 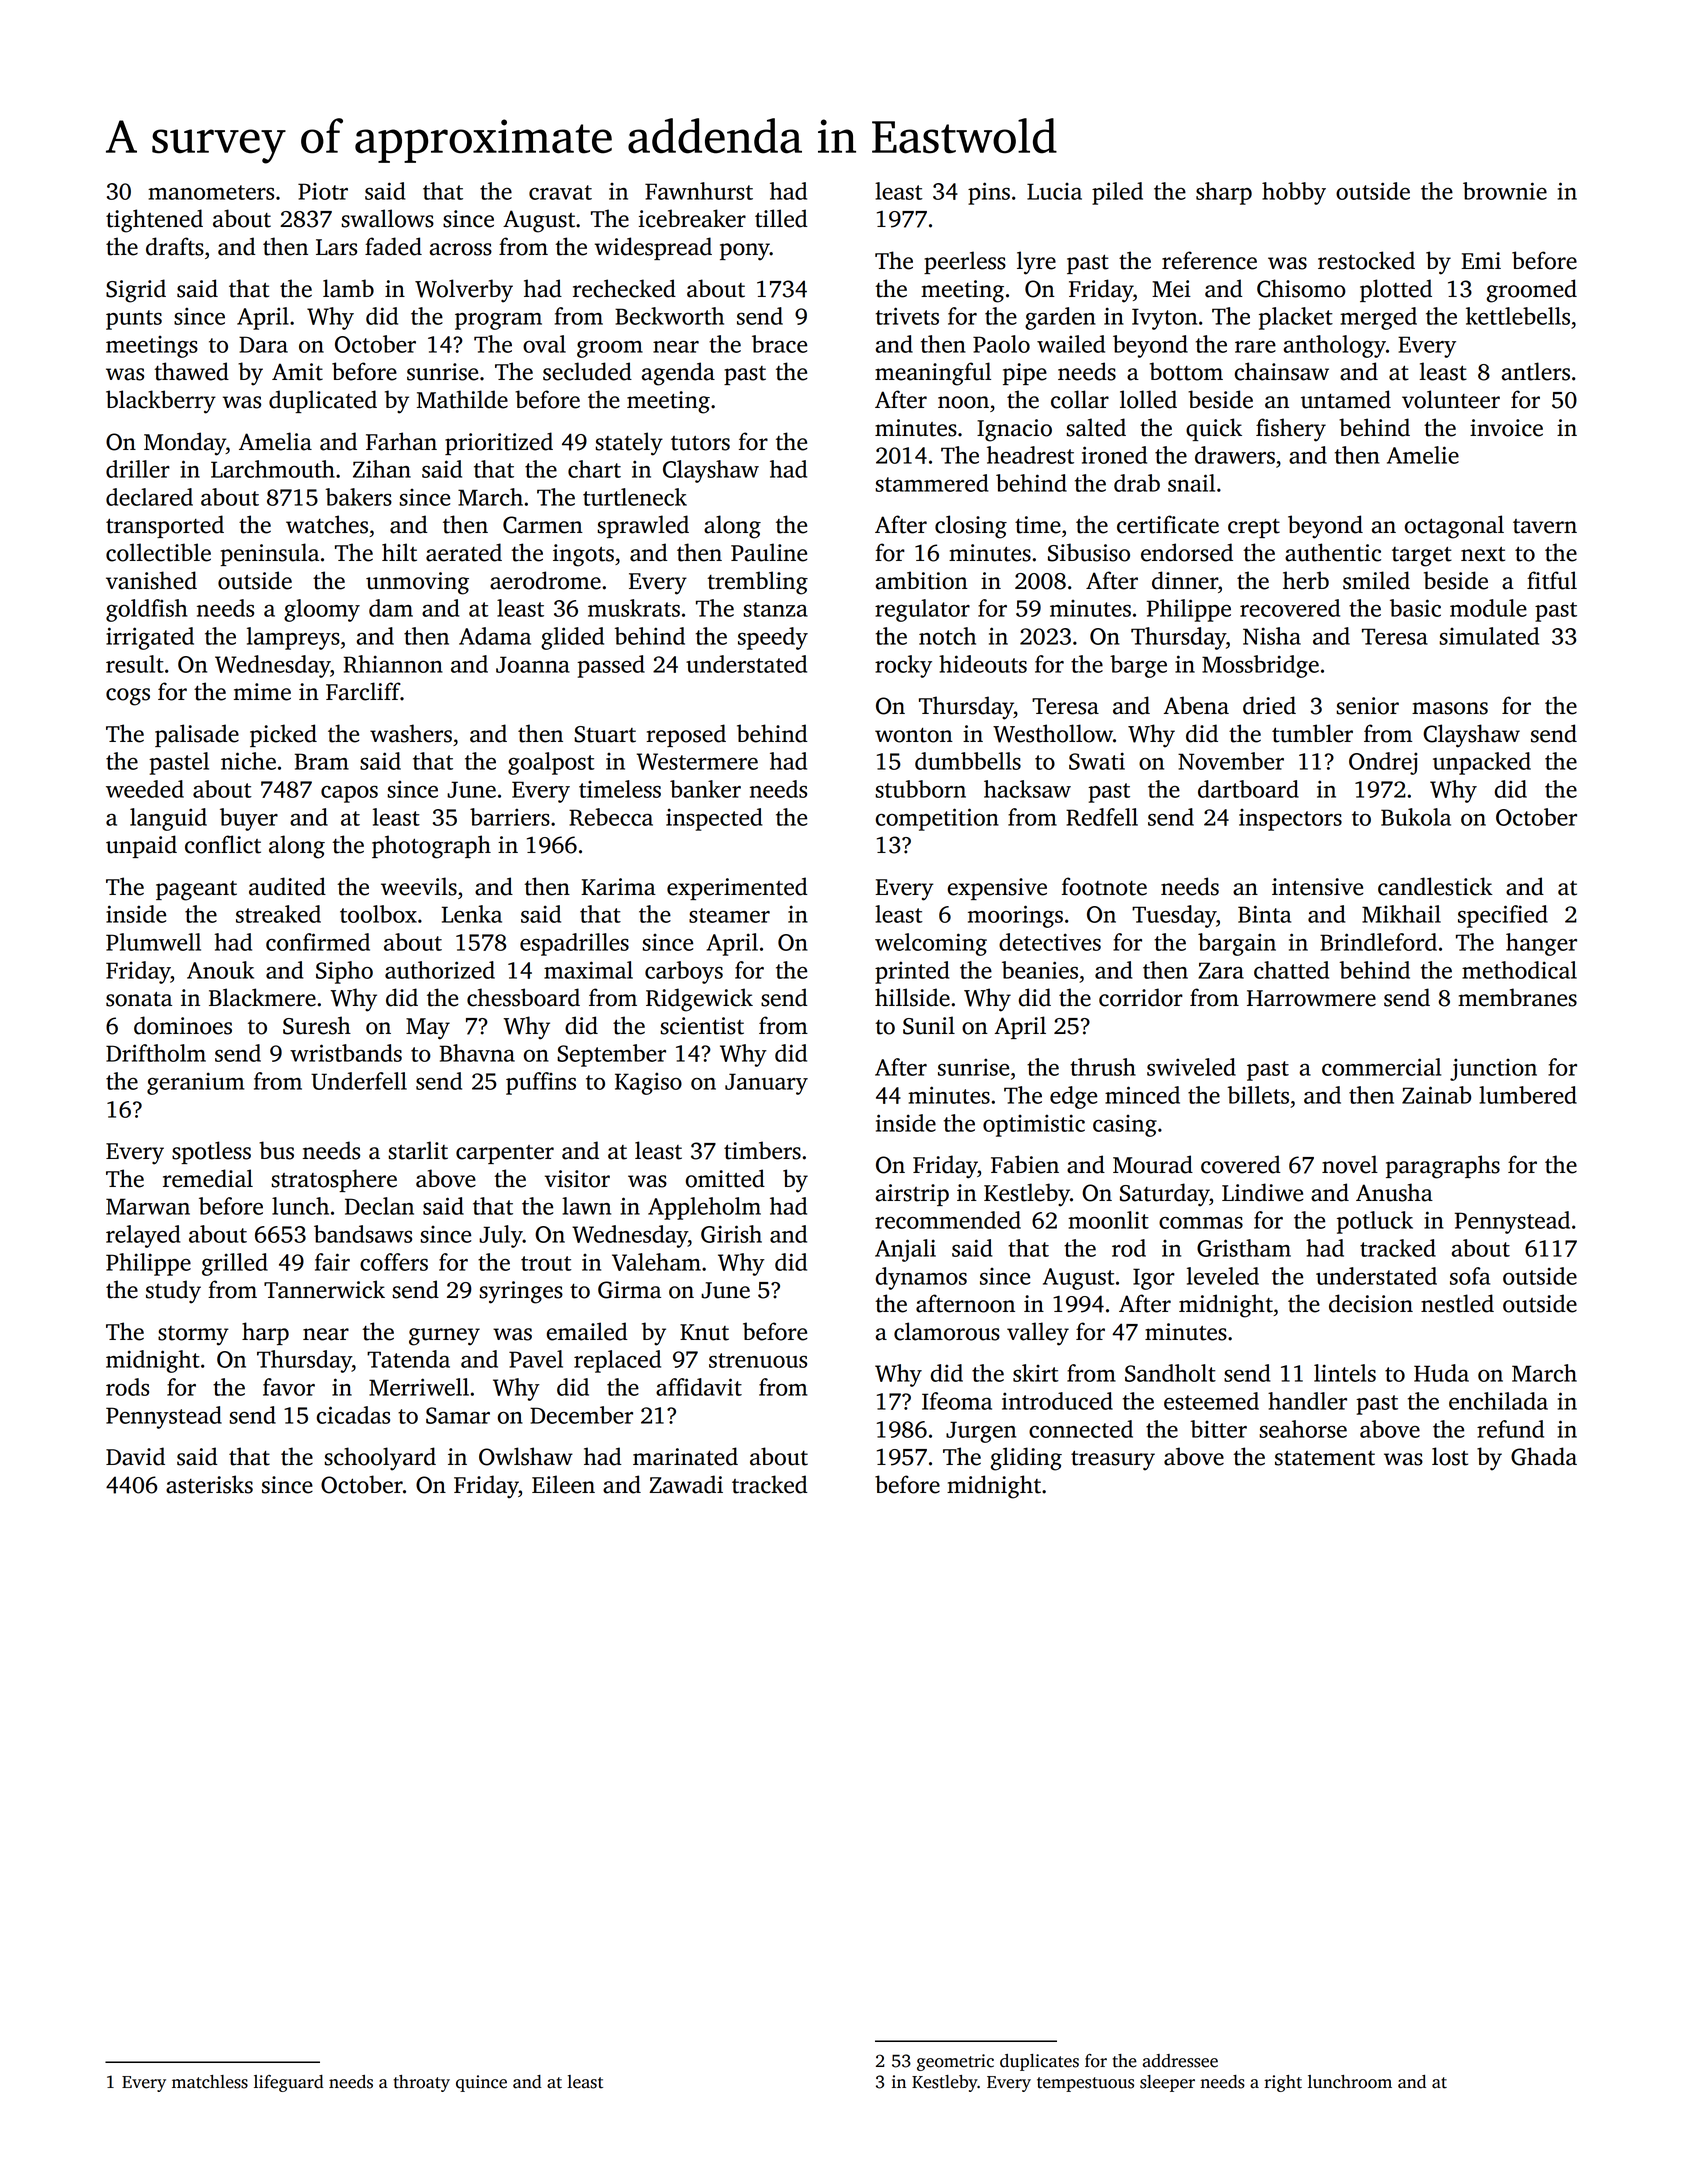 I want to click on meaningful, so click(x=933, y=374).
